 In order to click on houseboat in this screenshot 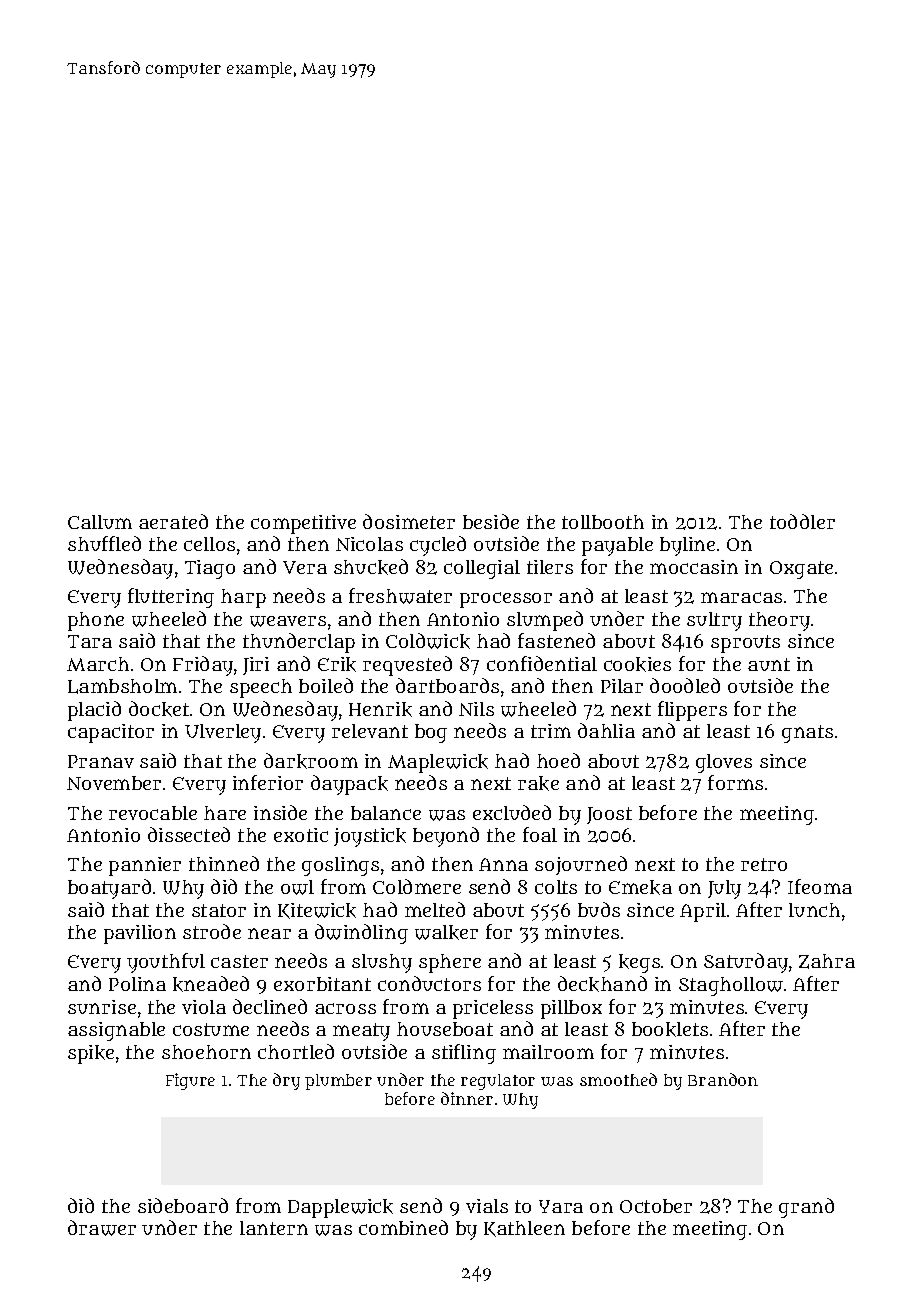, I will do `click(445, 1029)`.
